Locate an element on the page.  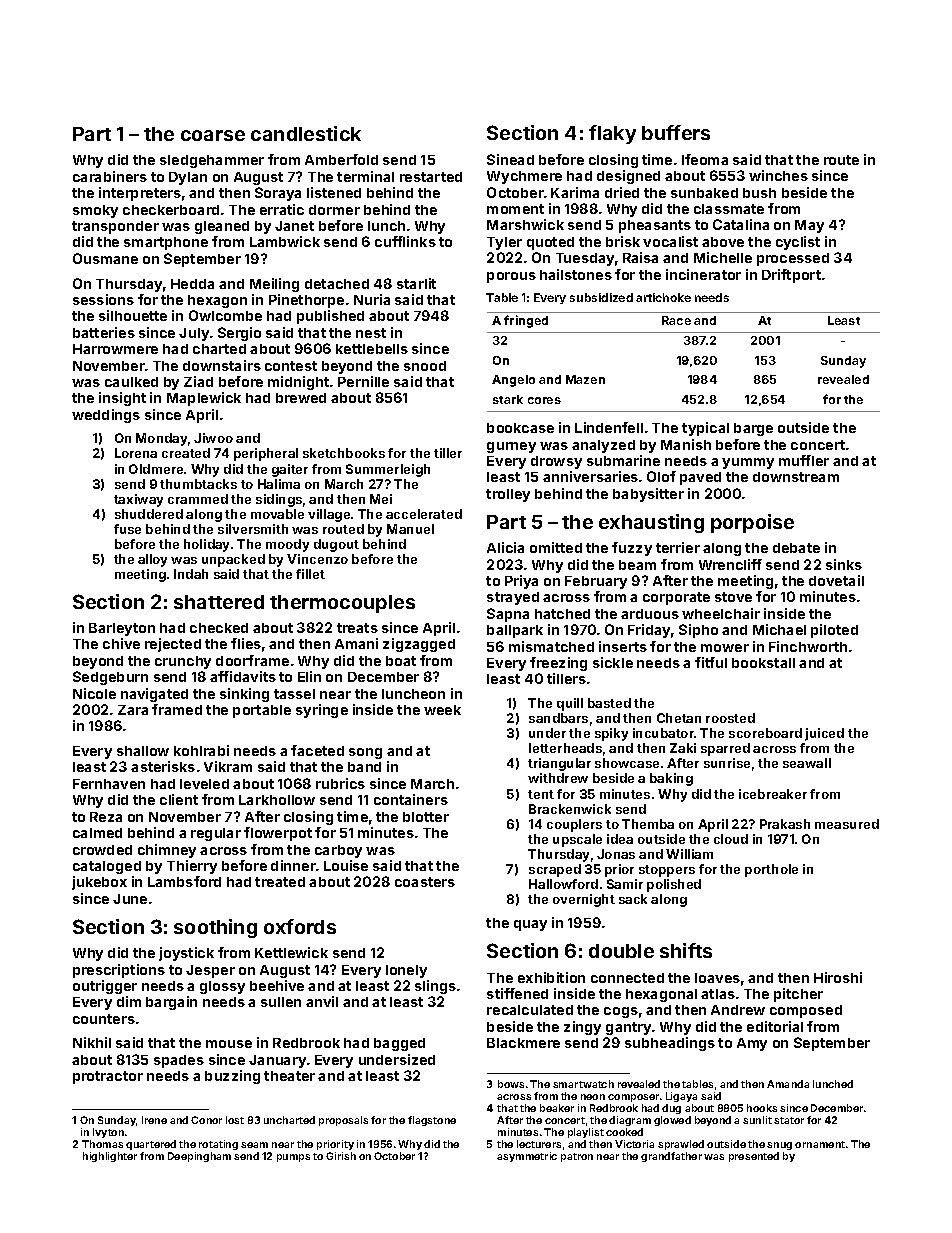
carabiners is located at coordinates (110, 176).
